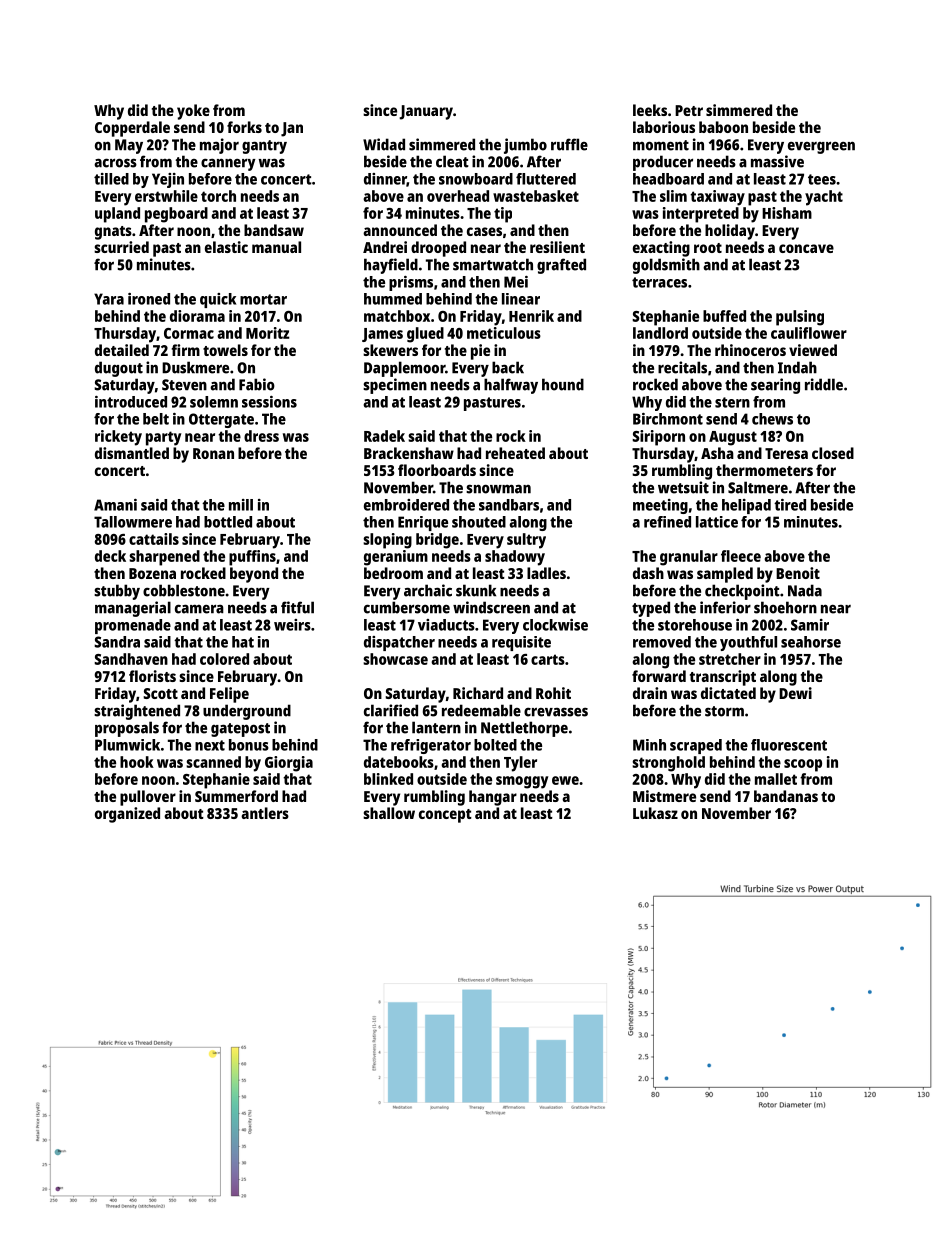 This screenshot has width=952, height=1233. I want to click on organized, so click(127, 815).
